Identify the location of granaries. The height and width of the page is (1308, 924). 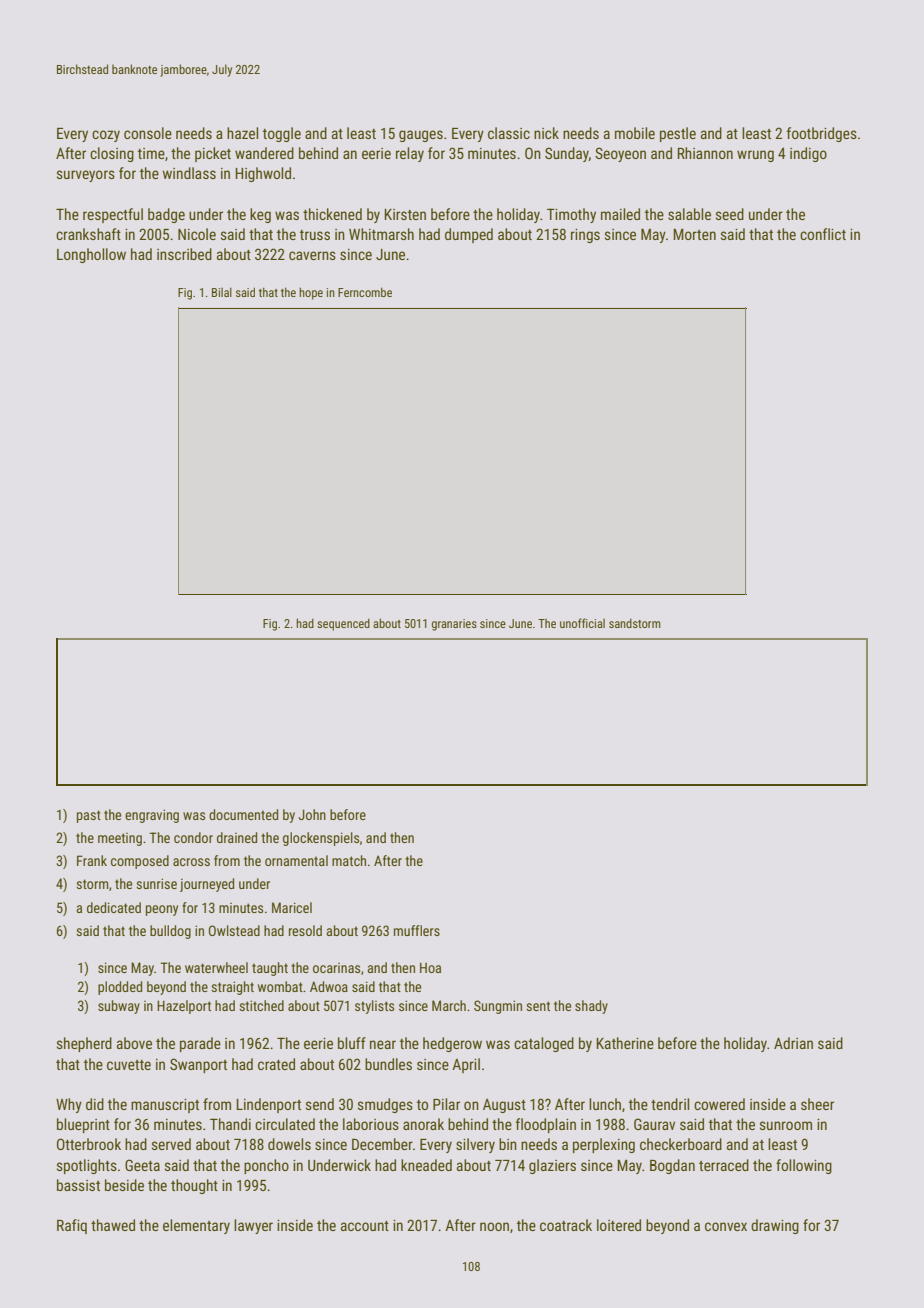
(454, 625).
